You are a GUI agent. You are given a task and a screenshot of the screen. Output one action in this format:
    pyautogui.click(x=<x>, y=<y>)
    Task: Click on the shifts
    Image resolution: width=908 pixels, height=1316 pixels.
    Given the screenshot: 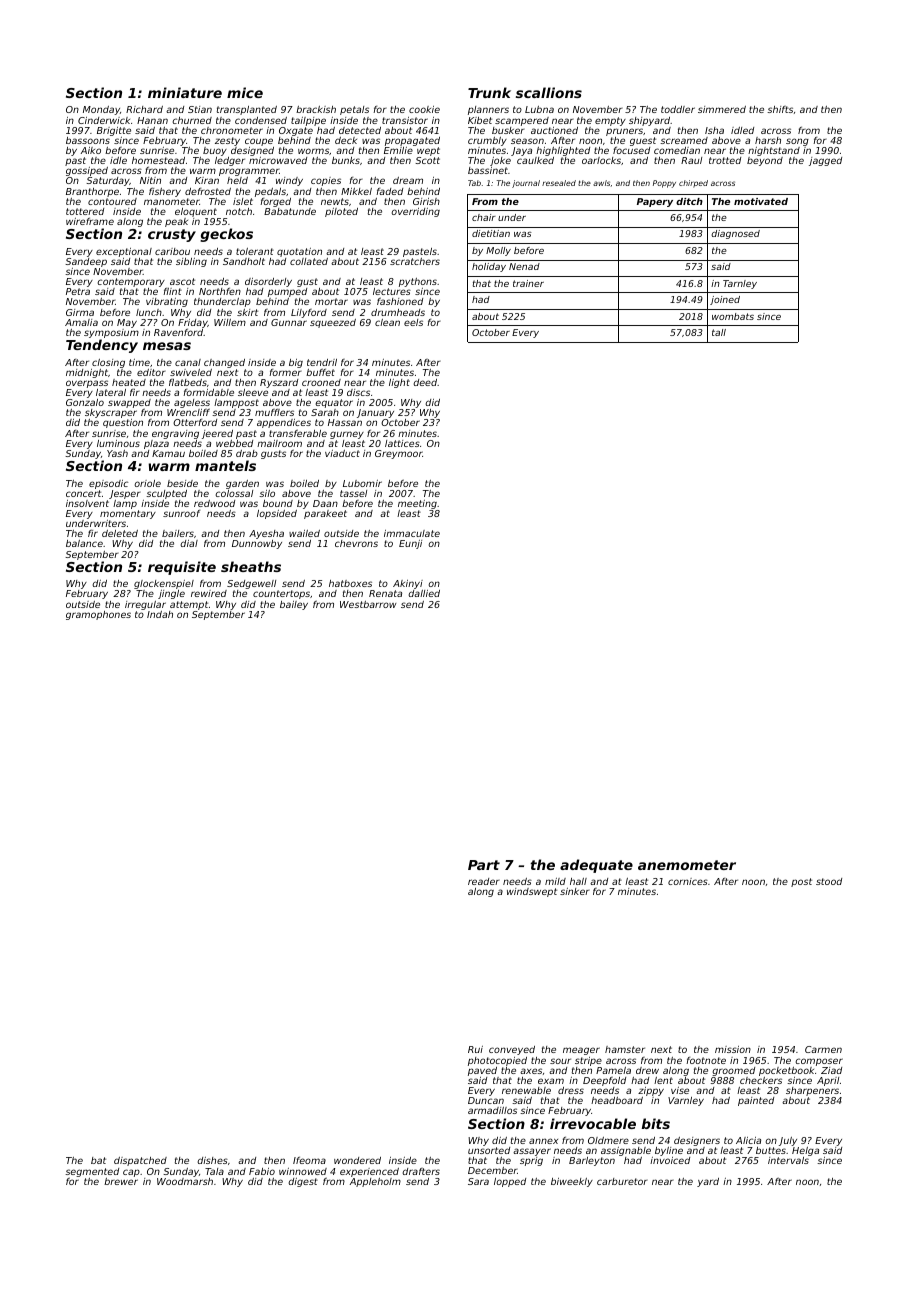 What is the action you would take?
    pyautogui.click(x=780, y=109)
